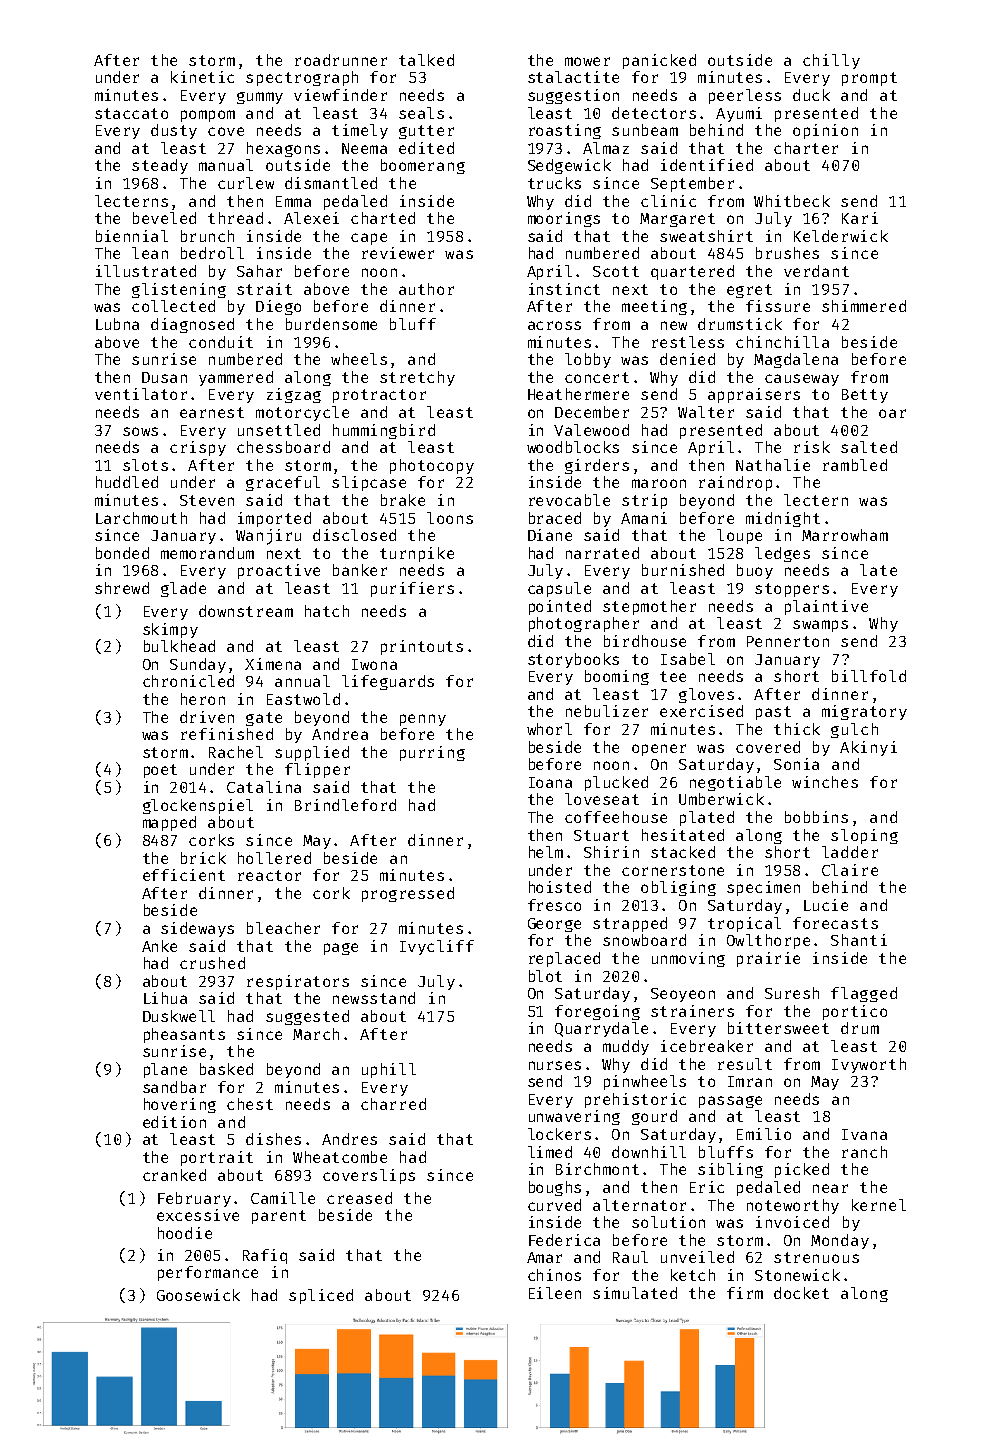 The width and height of the screenshot is (1004, 1454). What do you see at coordinates (423, 166) in the screenshot?
I see `boomerang` at bounding box center [423, 166].
